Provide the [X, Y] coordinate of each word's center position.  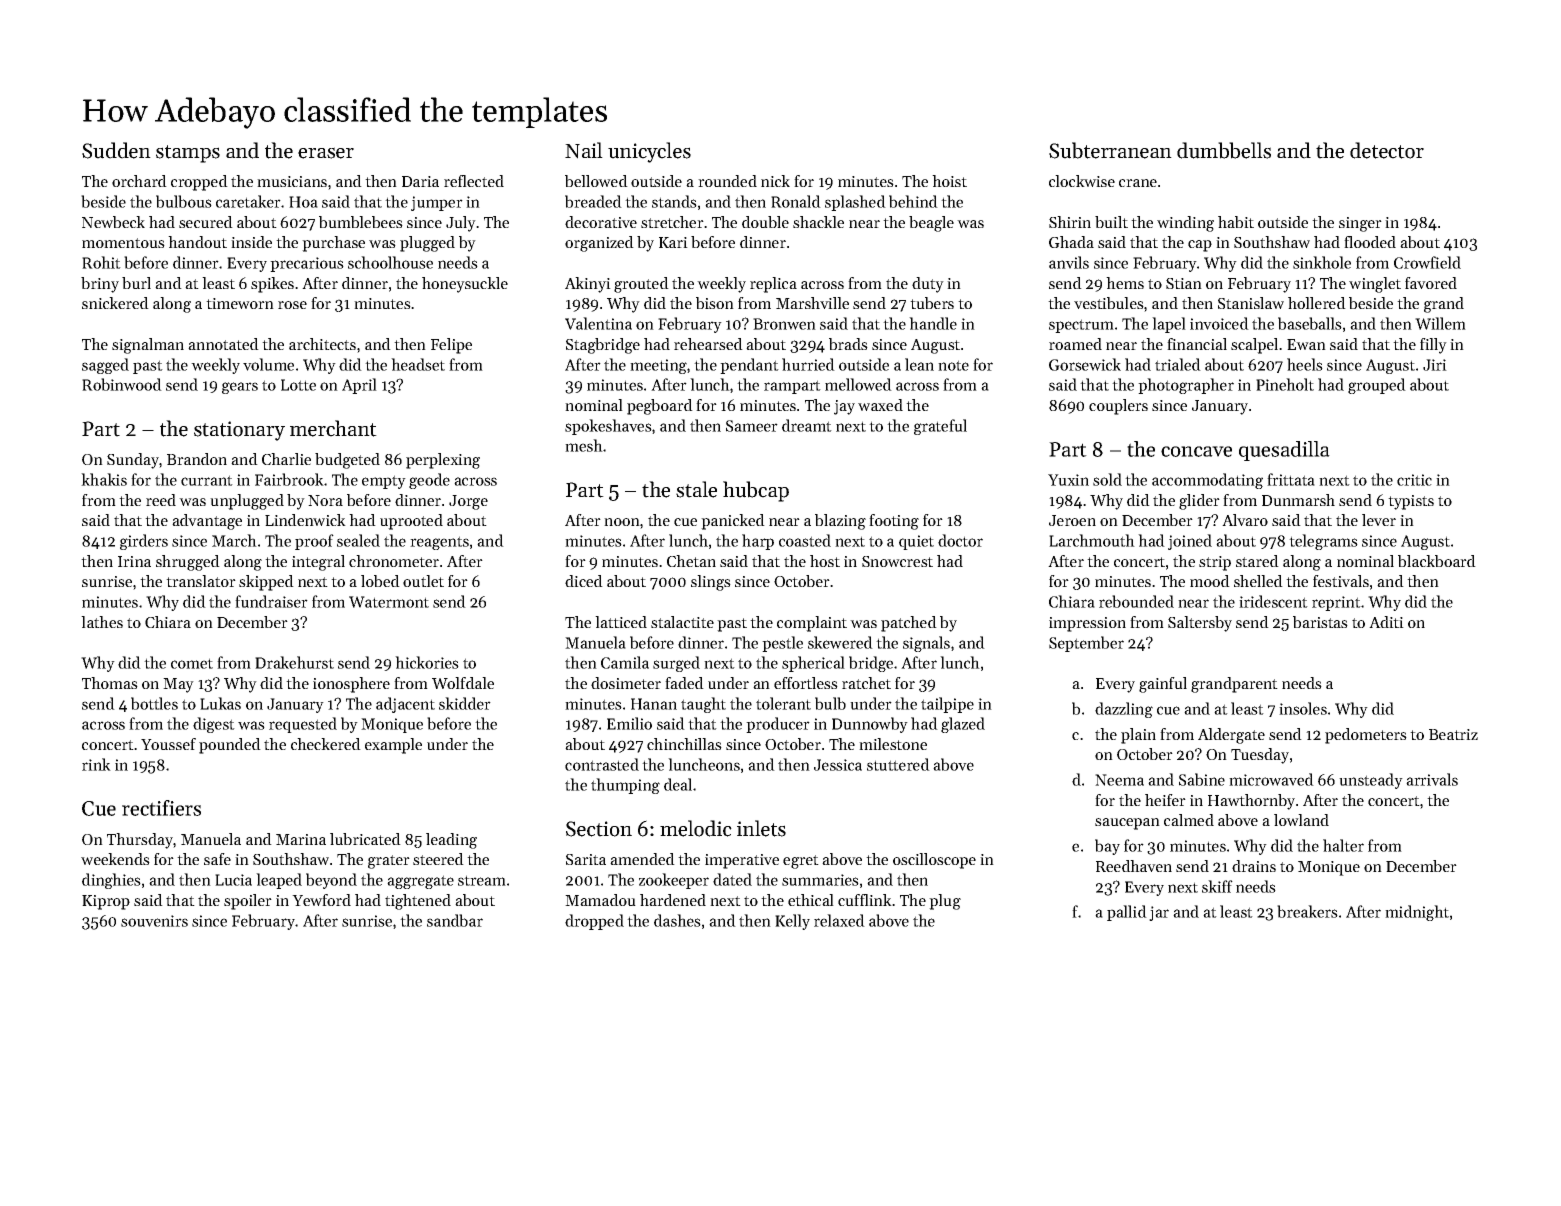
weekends [115, 859]
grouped [1377, 386]
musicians [292, 181]
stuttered [898, 764]
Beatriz [1453, 734]
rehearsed [708, 344]
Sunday [133, 461]
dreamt [807, 425]
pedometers [1366, 736]
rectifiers [161, 808]
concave [1196, 451]
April [359, 386]
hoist [949, 181]
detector [1387, 150]
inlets [761, 828]
